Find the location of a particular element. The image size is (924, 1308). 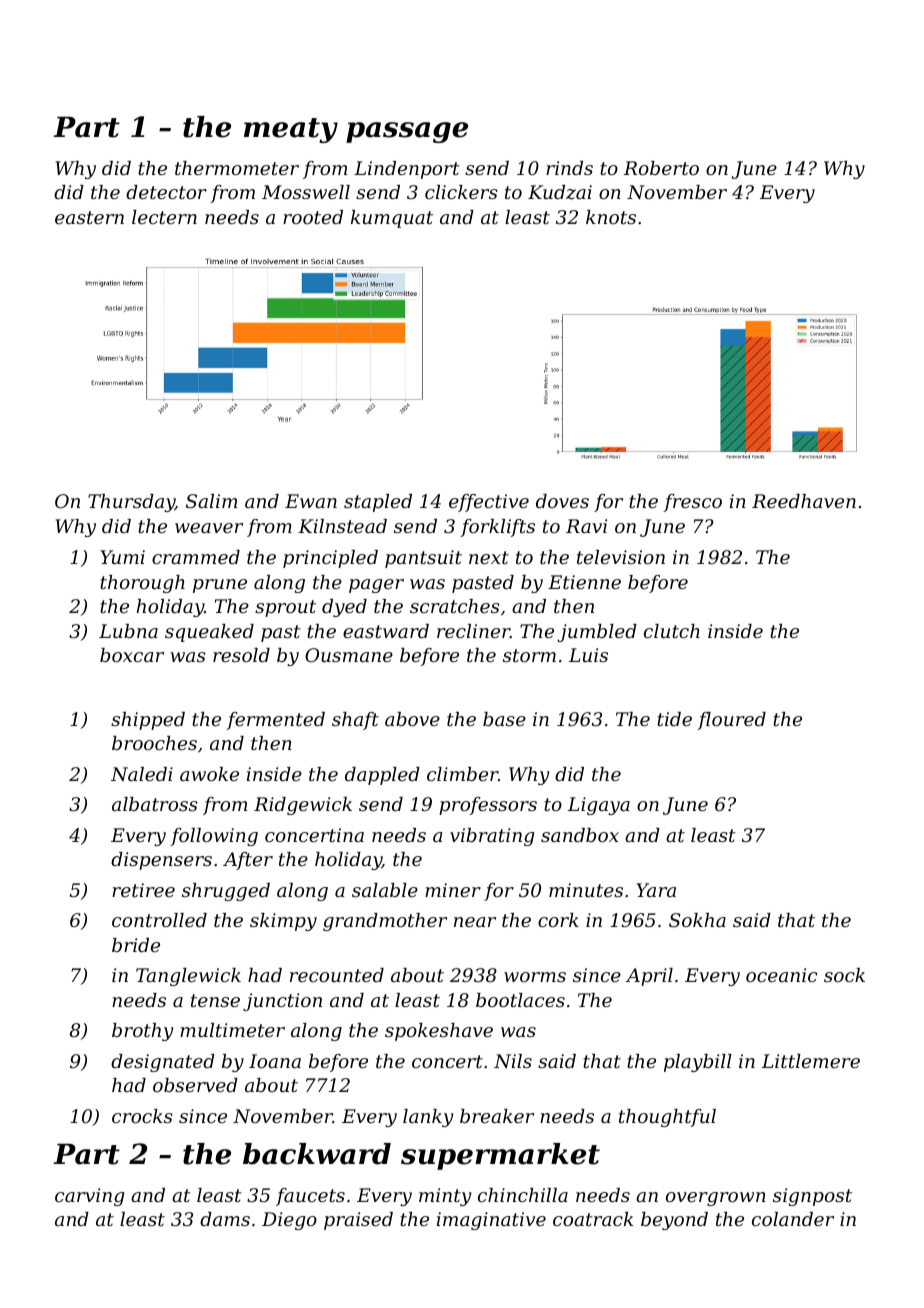

knots is located at coordinates (611, 217).
